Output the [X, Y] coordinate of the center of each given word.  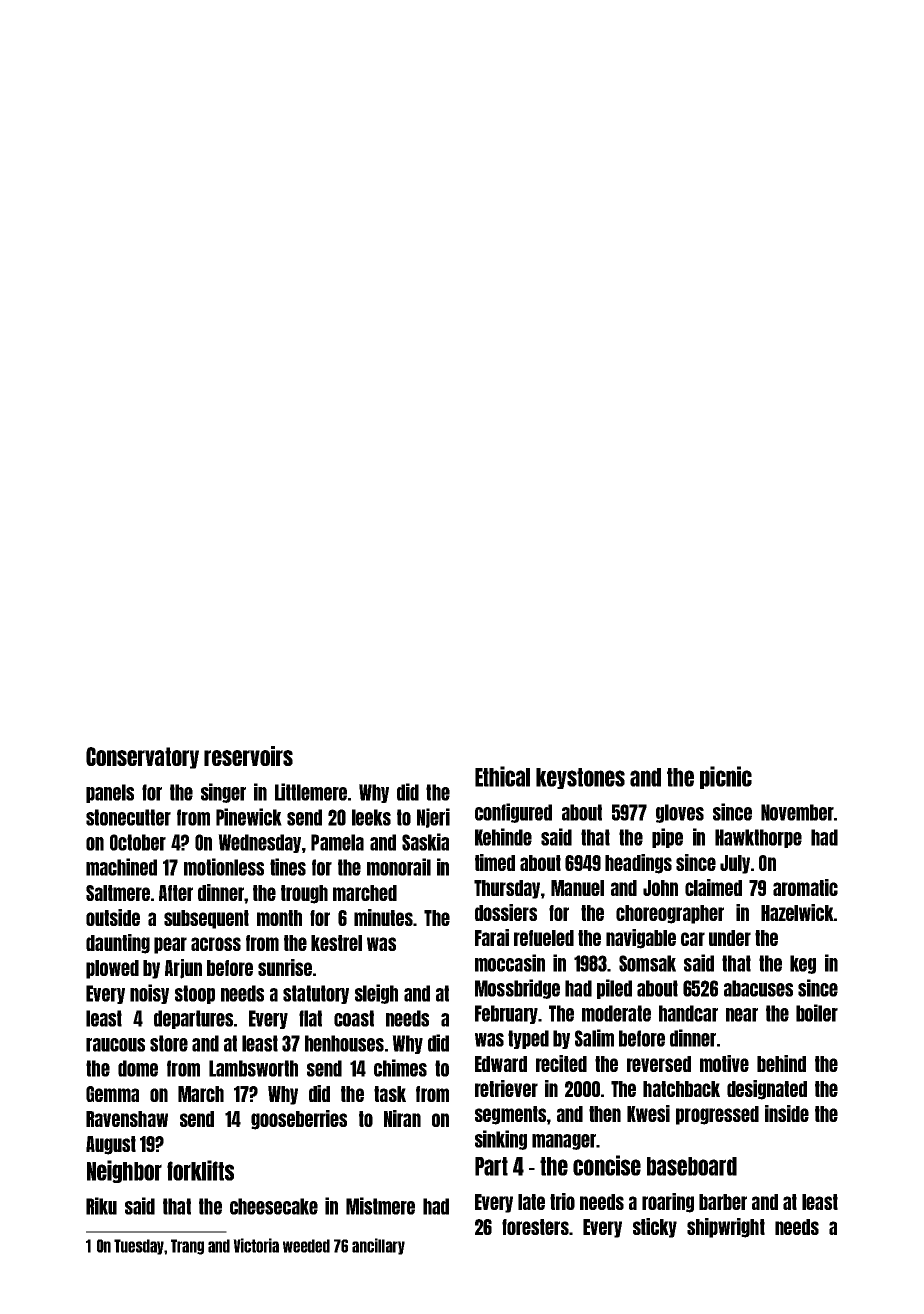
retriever [506, 1088]
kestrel [336, 943]
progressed [717, 1115]
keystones [580, 778]
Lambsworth [253, 1068]
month [279, 918]
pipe [667, 838]
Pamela [337, 842]
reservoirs [248, 756]
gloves [680, 813]
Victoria [256, 1245]
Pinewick [249, 817]
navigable [641, 939]
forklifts [200, 1170]
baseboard [692, 1166]
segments [510, 1115]
